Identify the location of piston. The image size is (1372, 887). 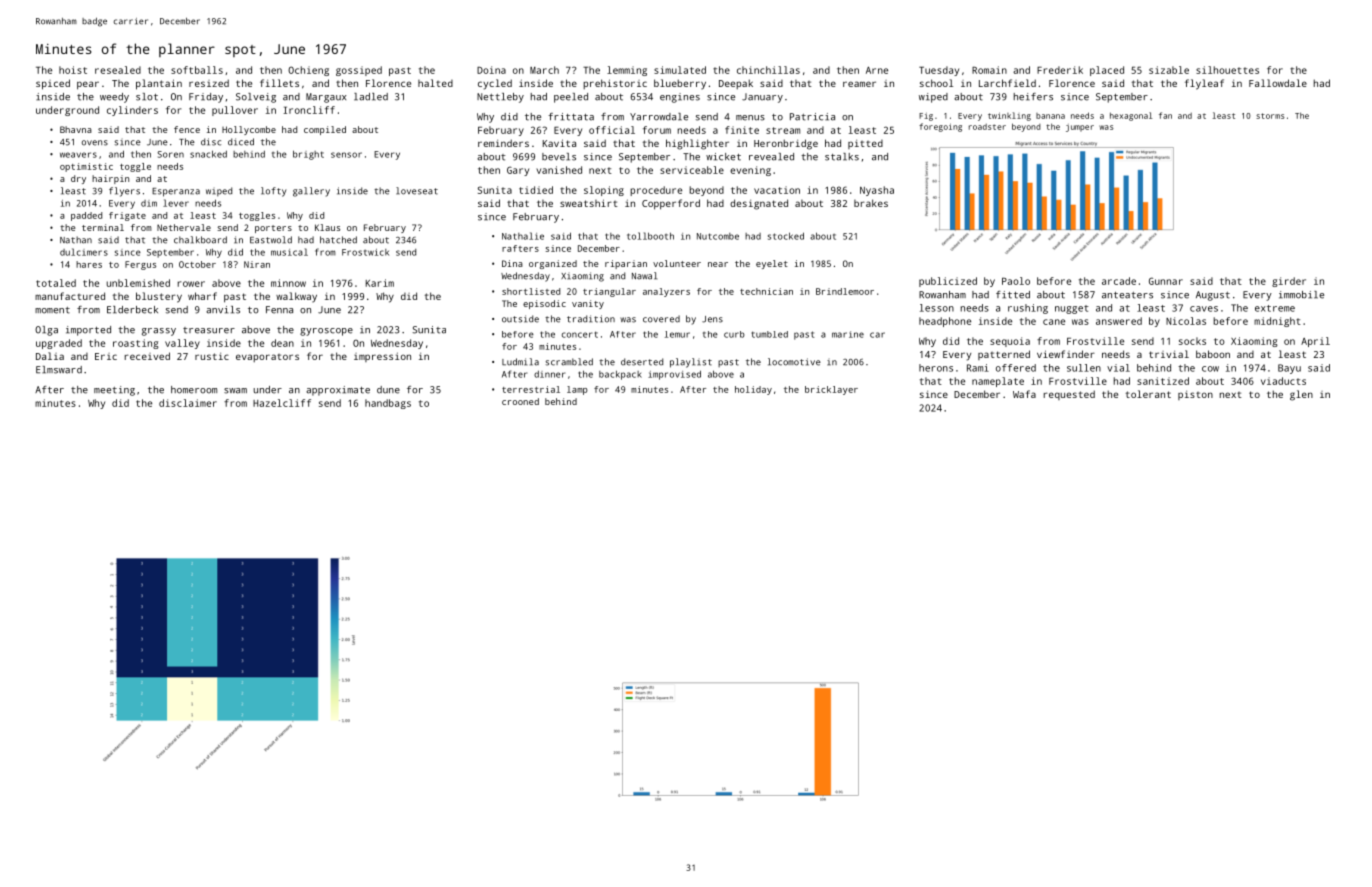
(1195, 395).
